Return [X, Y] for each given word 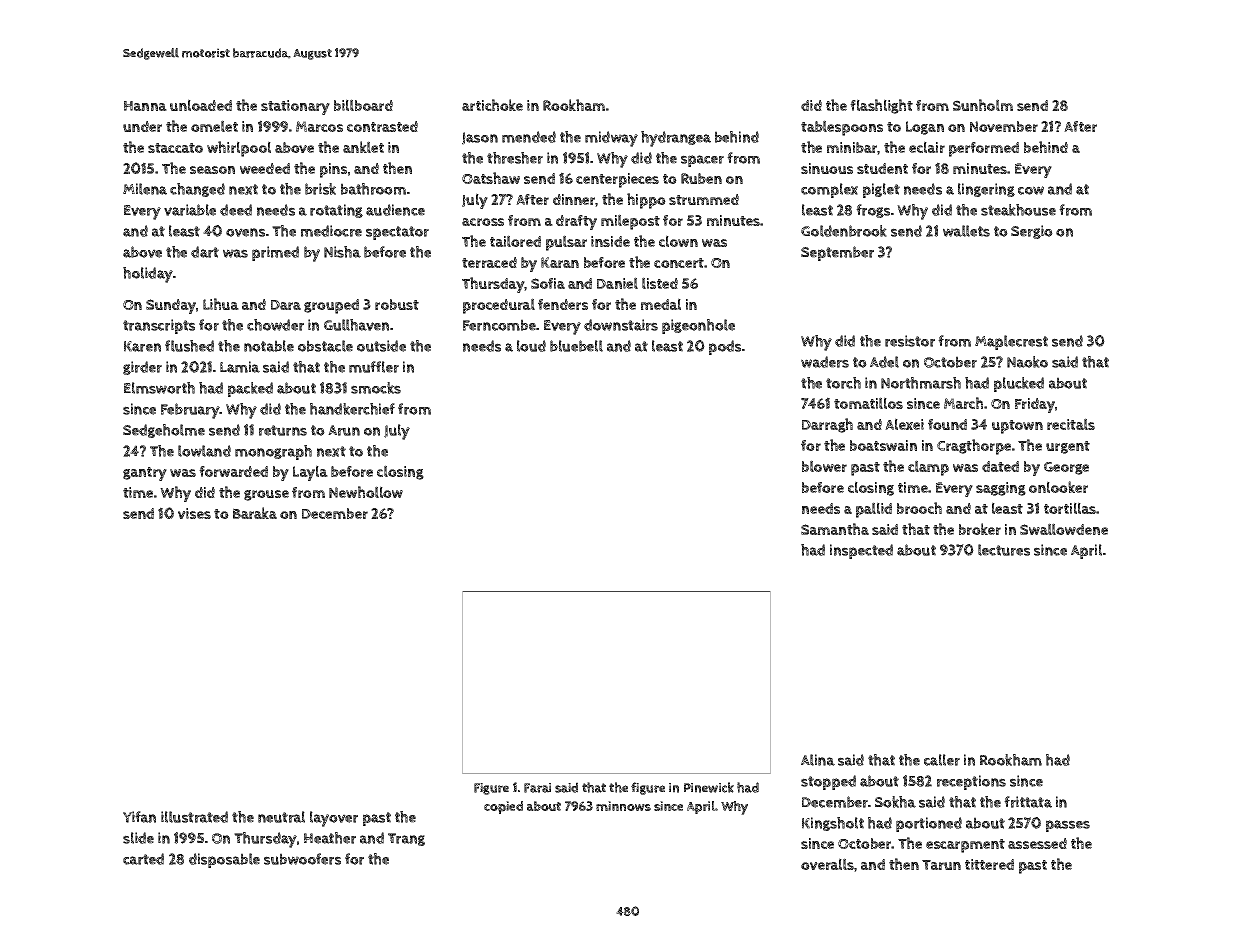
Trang [406, 839]
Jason [480, 138]
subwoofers [302, 859]
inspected [861, 551]
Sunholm [983, 105]
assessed [1037, 843]
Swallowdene [1064, 529]
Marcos [319, 126]
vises [194, 513]
